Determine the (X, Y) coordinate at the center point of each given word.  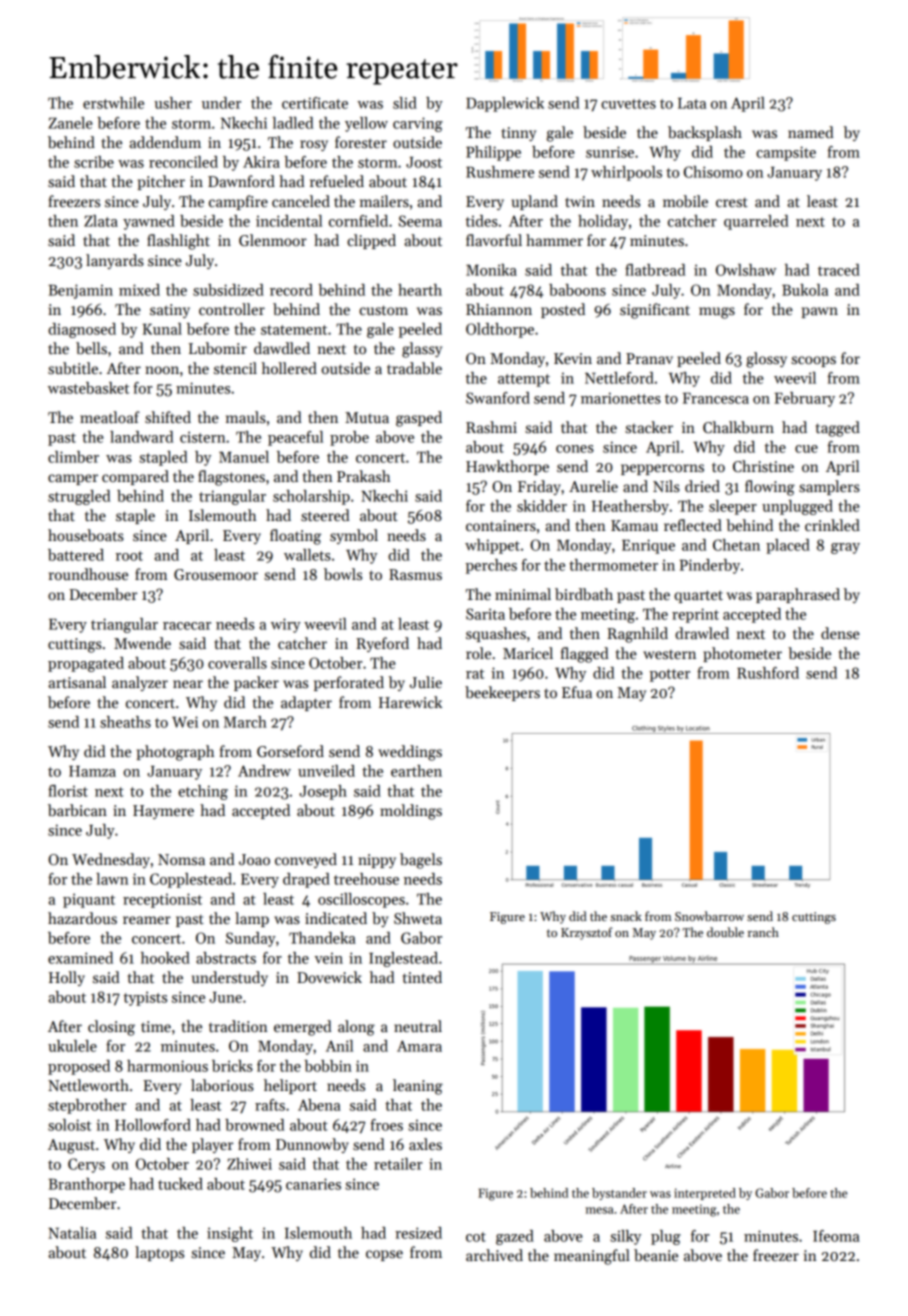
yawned (149, 222)
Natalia (72, 1233)
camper (73, 479)
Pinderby (710, 566)
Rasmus (415, 574)
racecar (187, 626)
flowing (770, 488)
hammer (554, 240)
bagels (421, 861)
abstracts (226, 958)
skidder (542, 506)
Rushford (768, 673)
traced (839, 270)
